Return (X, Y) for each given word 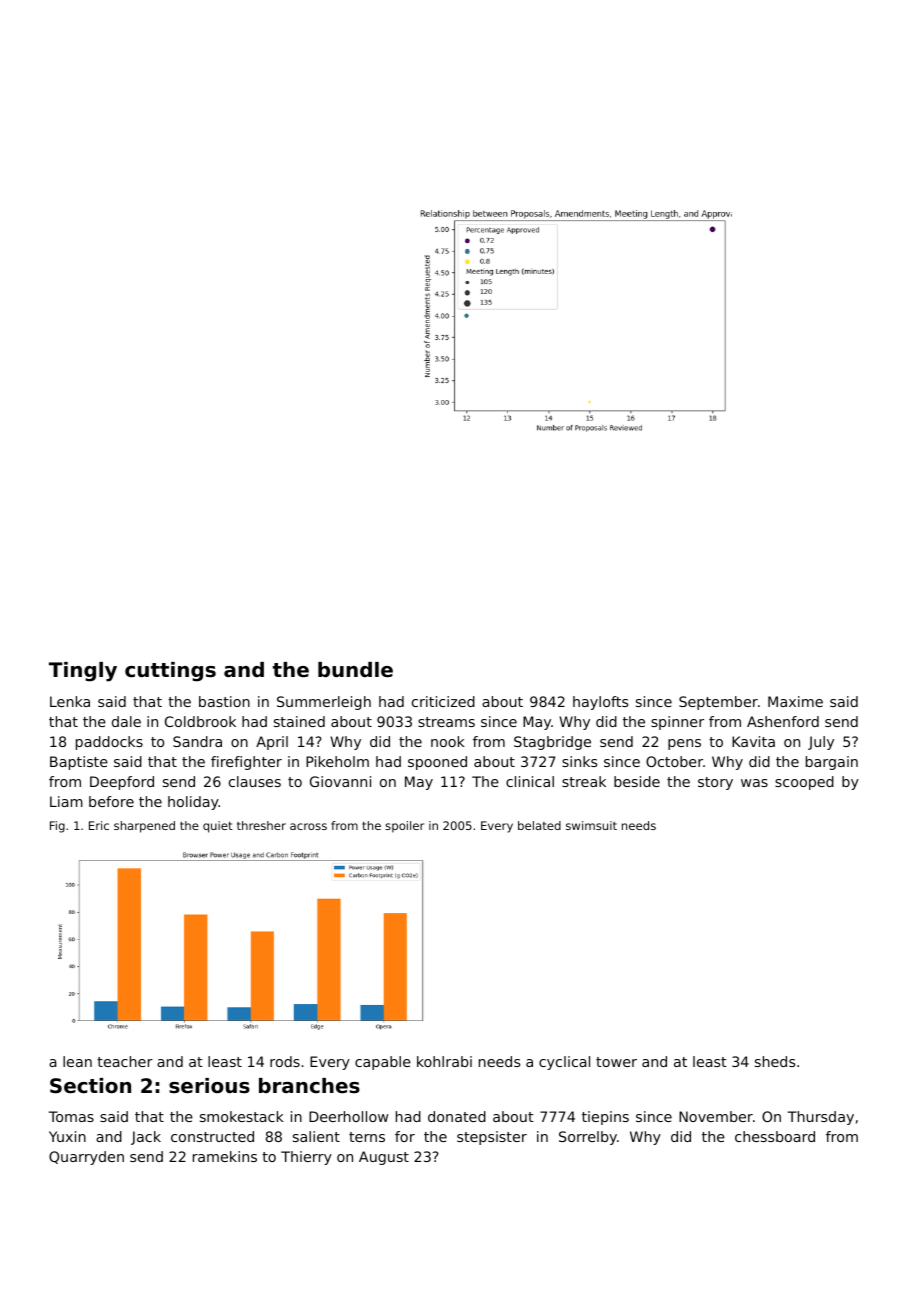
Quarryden (86, 1158)
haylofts (600, 703)
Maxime (795, 701)
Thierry (306, 1158)
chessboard (775, 1136)
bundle (355, 670)
